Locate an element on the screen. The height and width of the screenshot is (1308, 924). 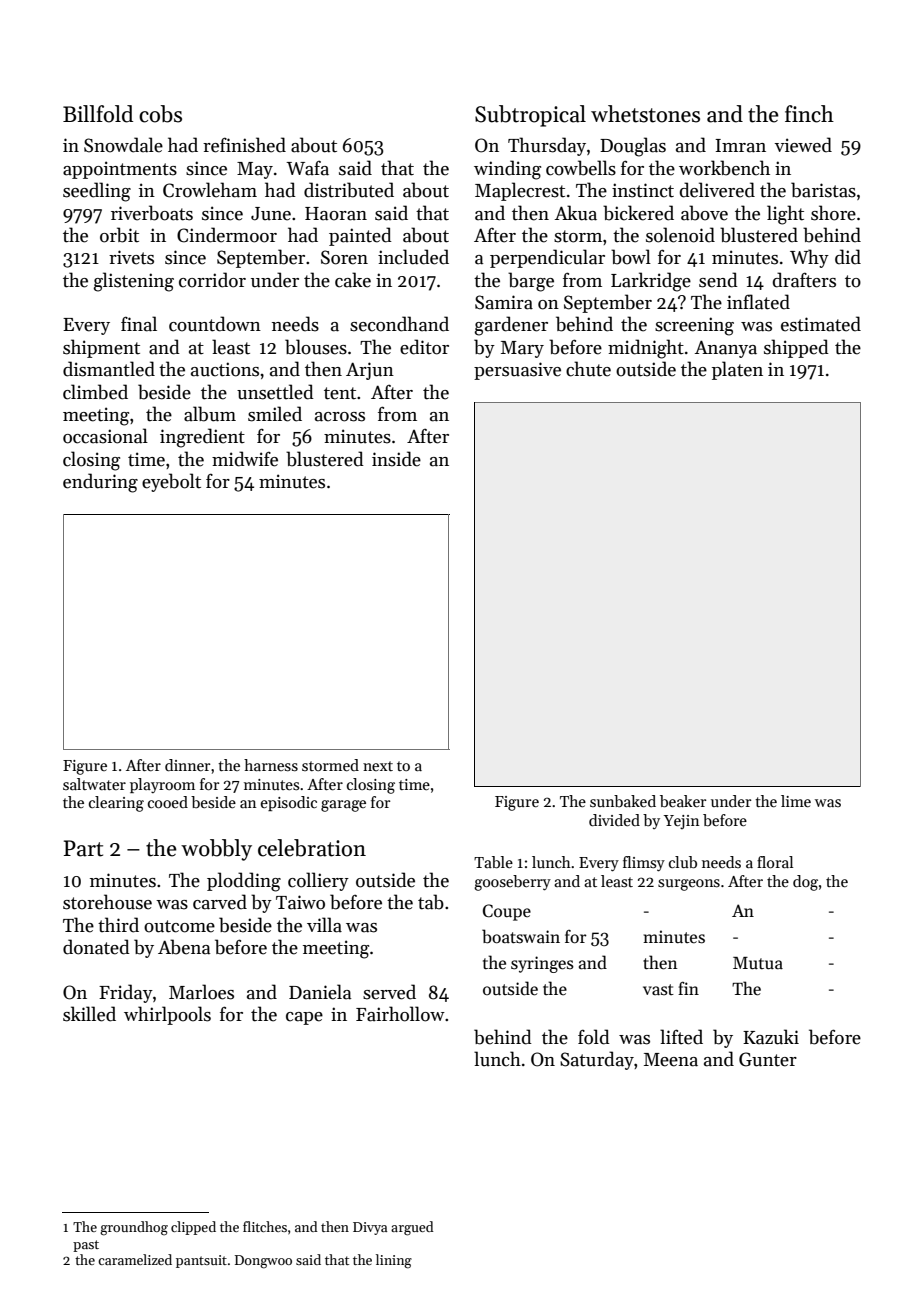
lime is located at coordinates (796, 801).
